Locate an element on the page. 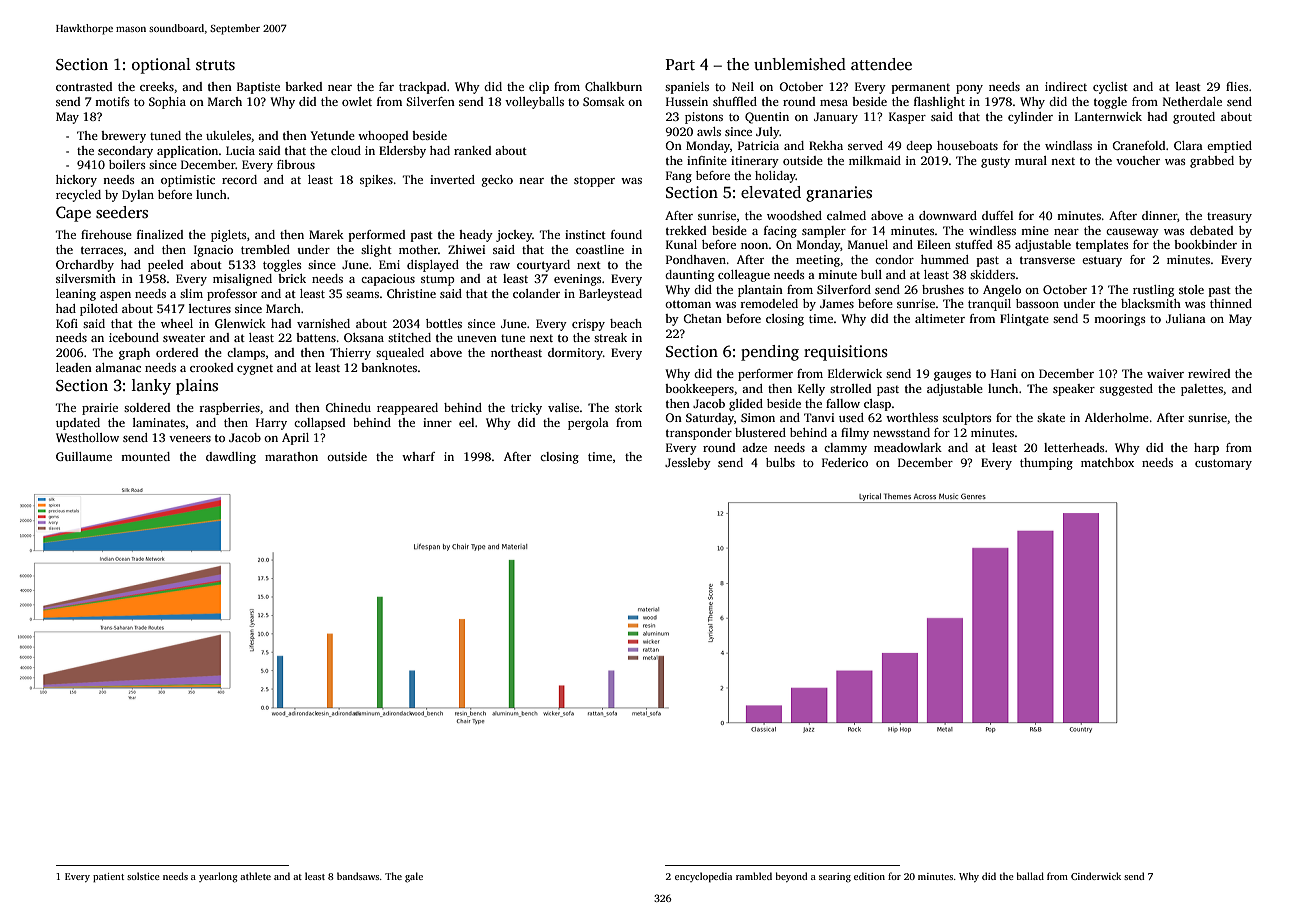 Image resolution: width=1308 pixels, height=924 pixels. far is located at coordinates (386, 86).
